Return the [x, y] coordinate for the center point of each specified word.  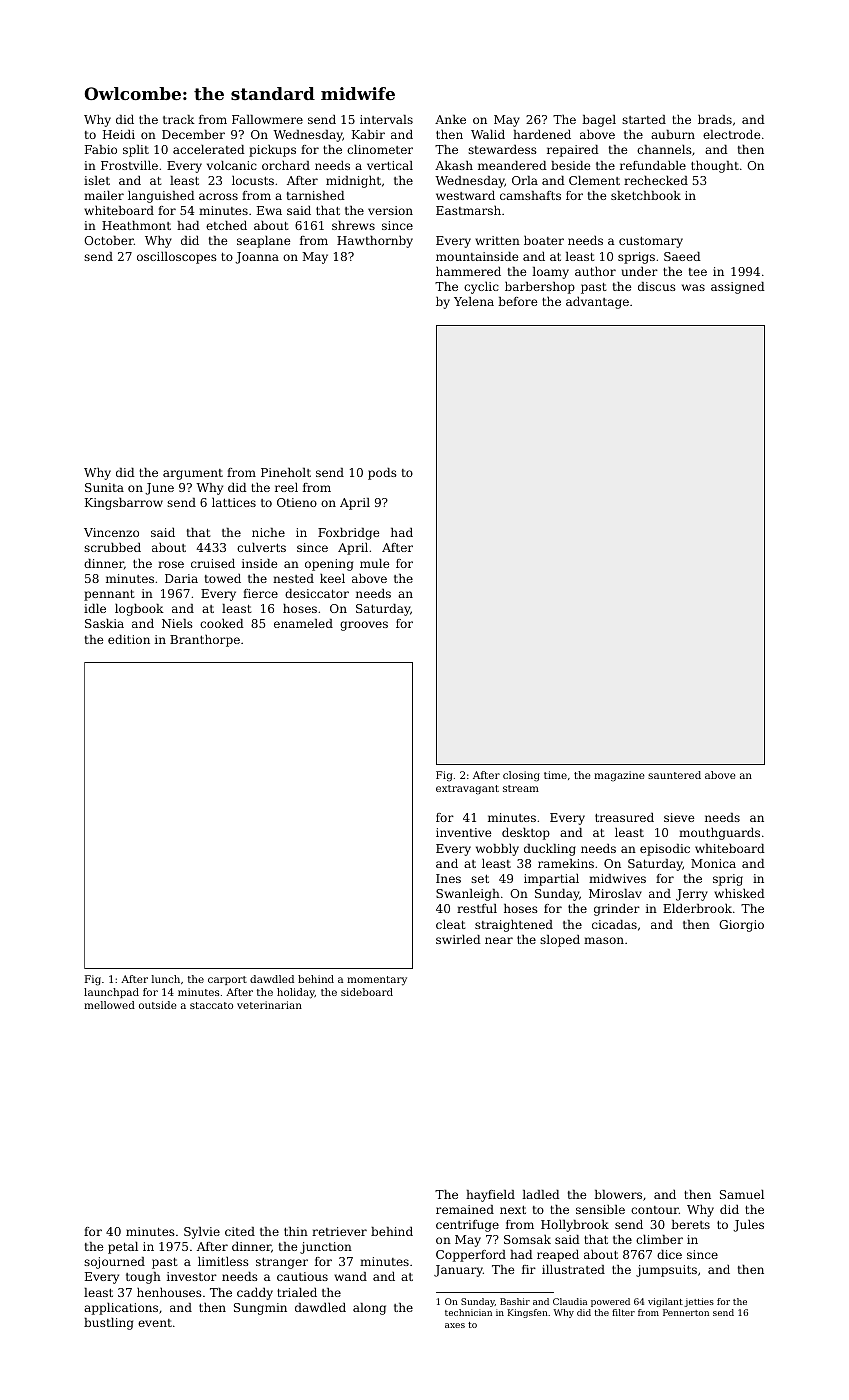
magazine [619, 776]
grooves [364, 626]
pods [382, 474]
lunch [166, 979]
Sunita [104, 487]
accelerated [209, 149]
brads [715, 119]
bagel [599, 121]
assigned [738, 288]
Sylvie [202, 1233]
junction [326, 1248]
